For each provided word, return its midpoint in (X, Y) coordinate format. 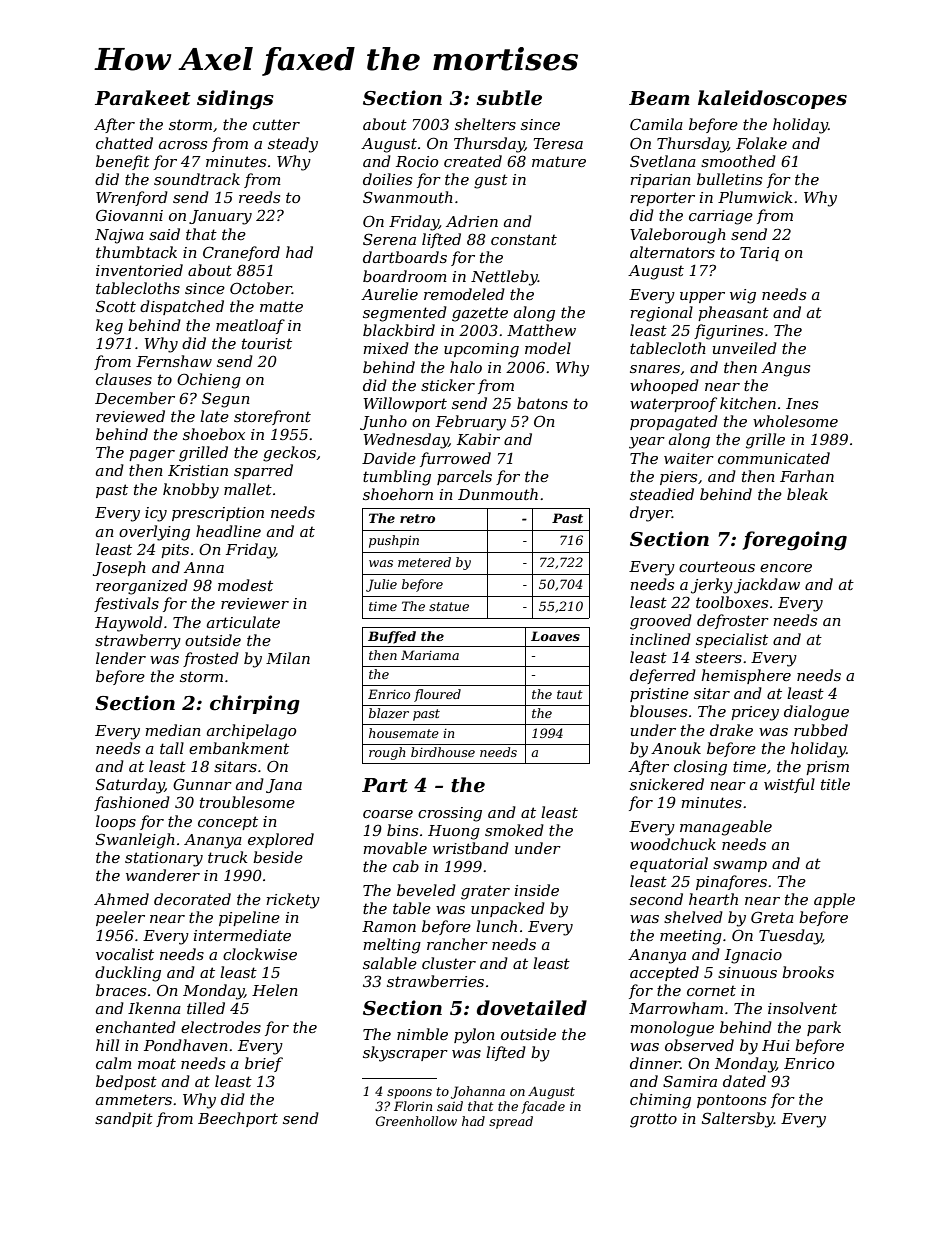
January (220, 217)
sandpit (124, 1119)
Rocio (417, 161)
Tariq (759, 254)
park (824, 1028)
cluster (449, 963)
